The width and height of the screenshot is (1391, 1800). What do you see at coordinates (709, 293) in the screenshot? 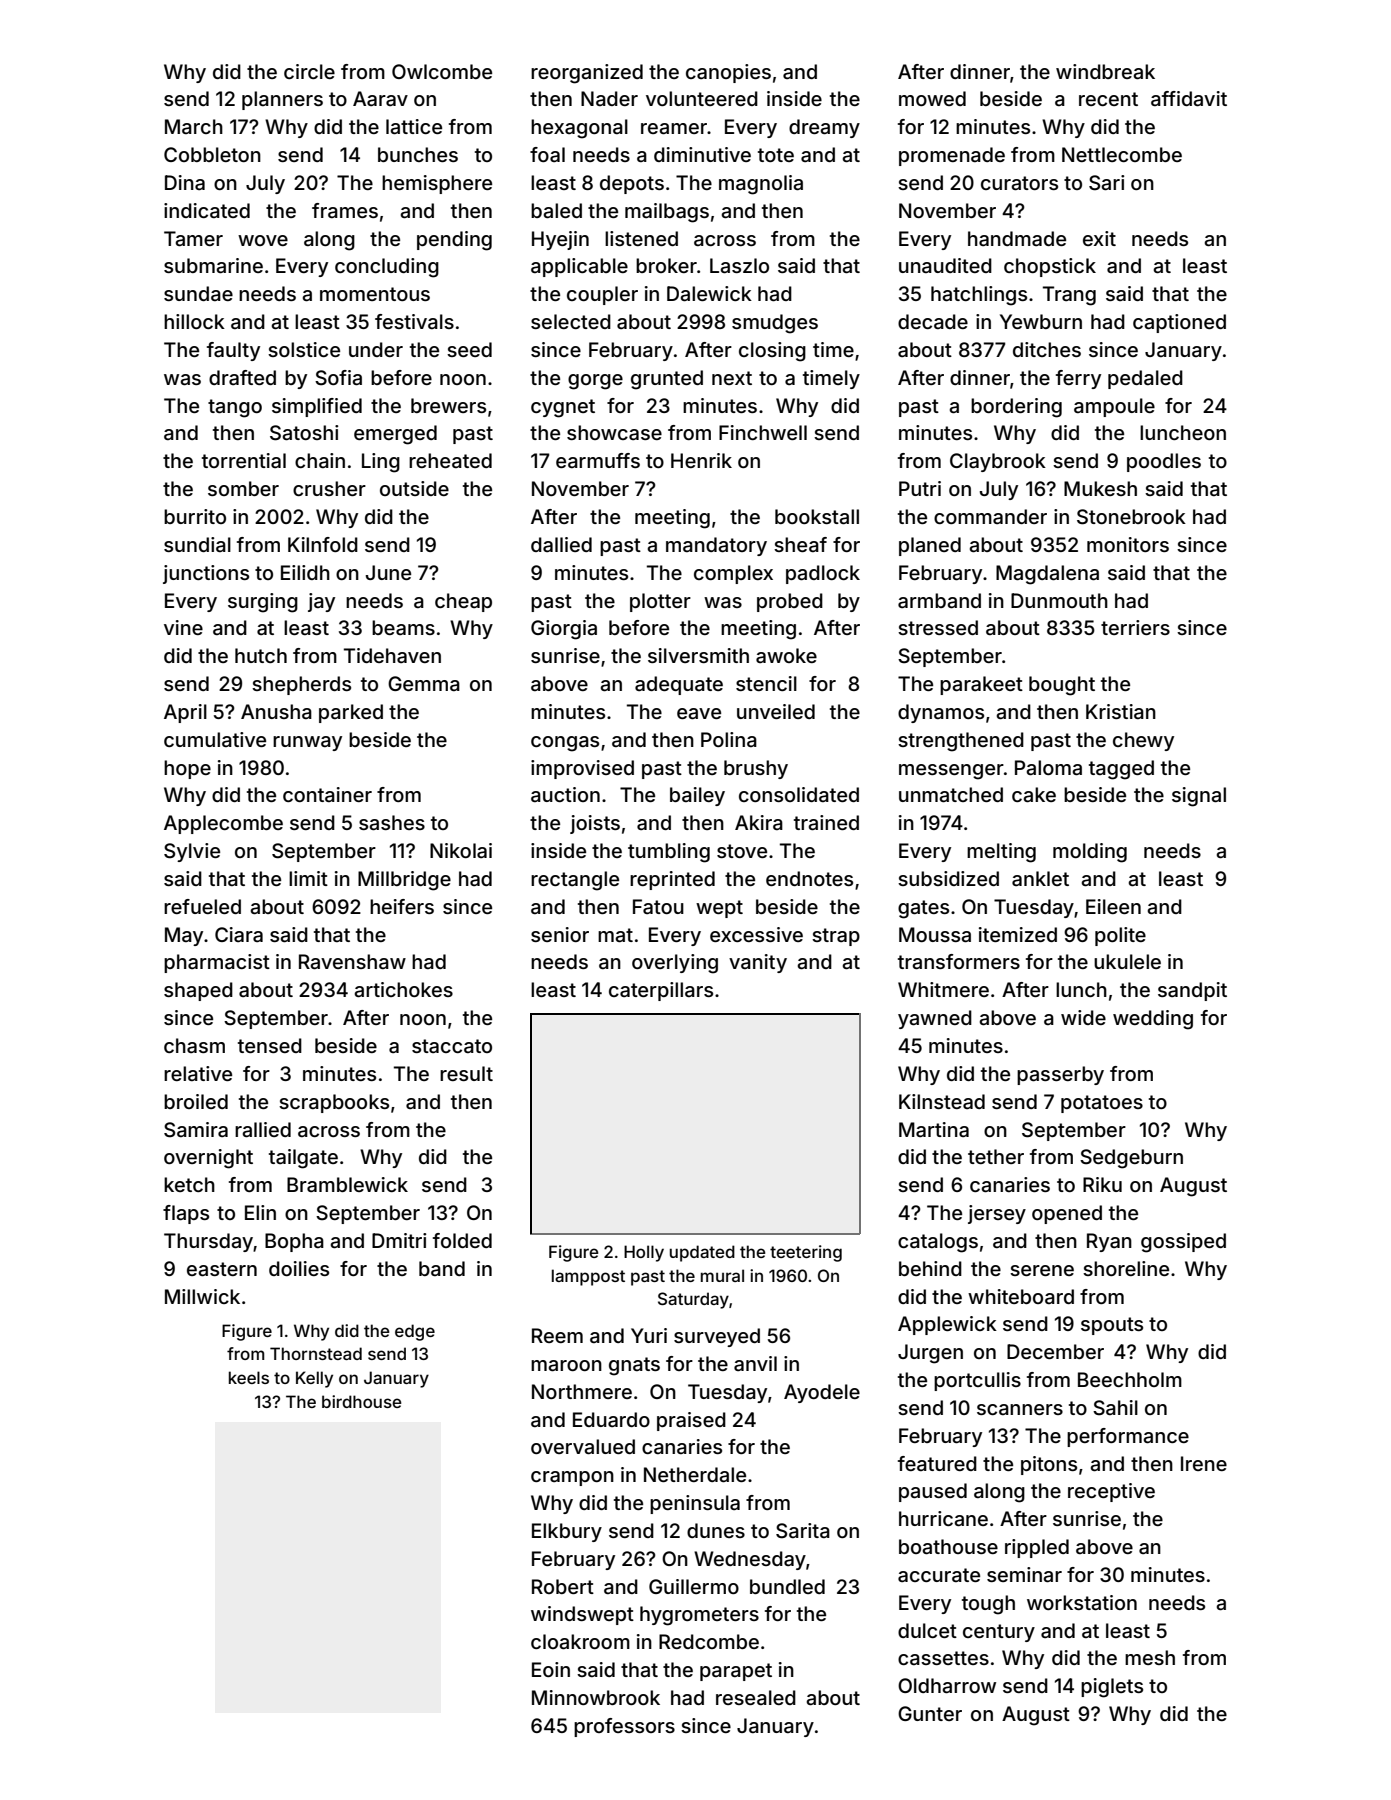
I see `Dalewick` at bounding box center [709, 293].
